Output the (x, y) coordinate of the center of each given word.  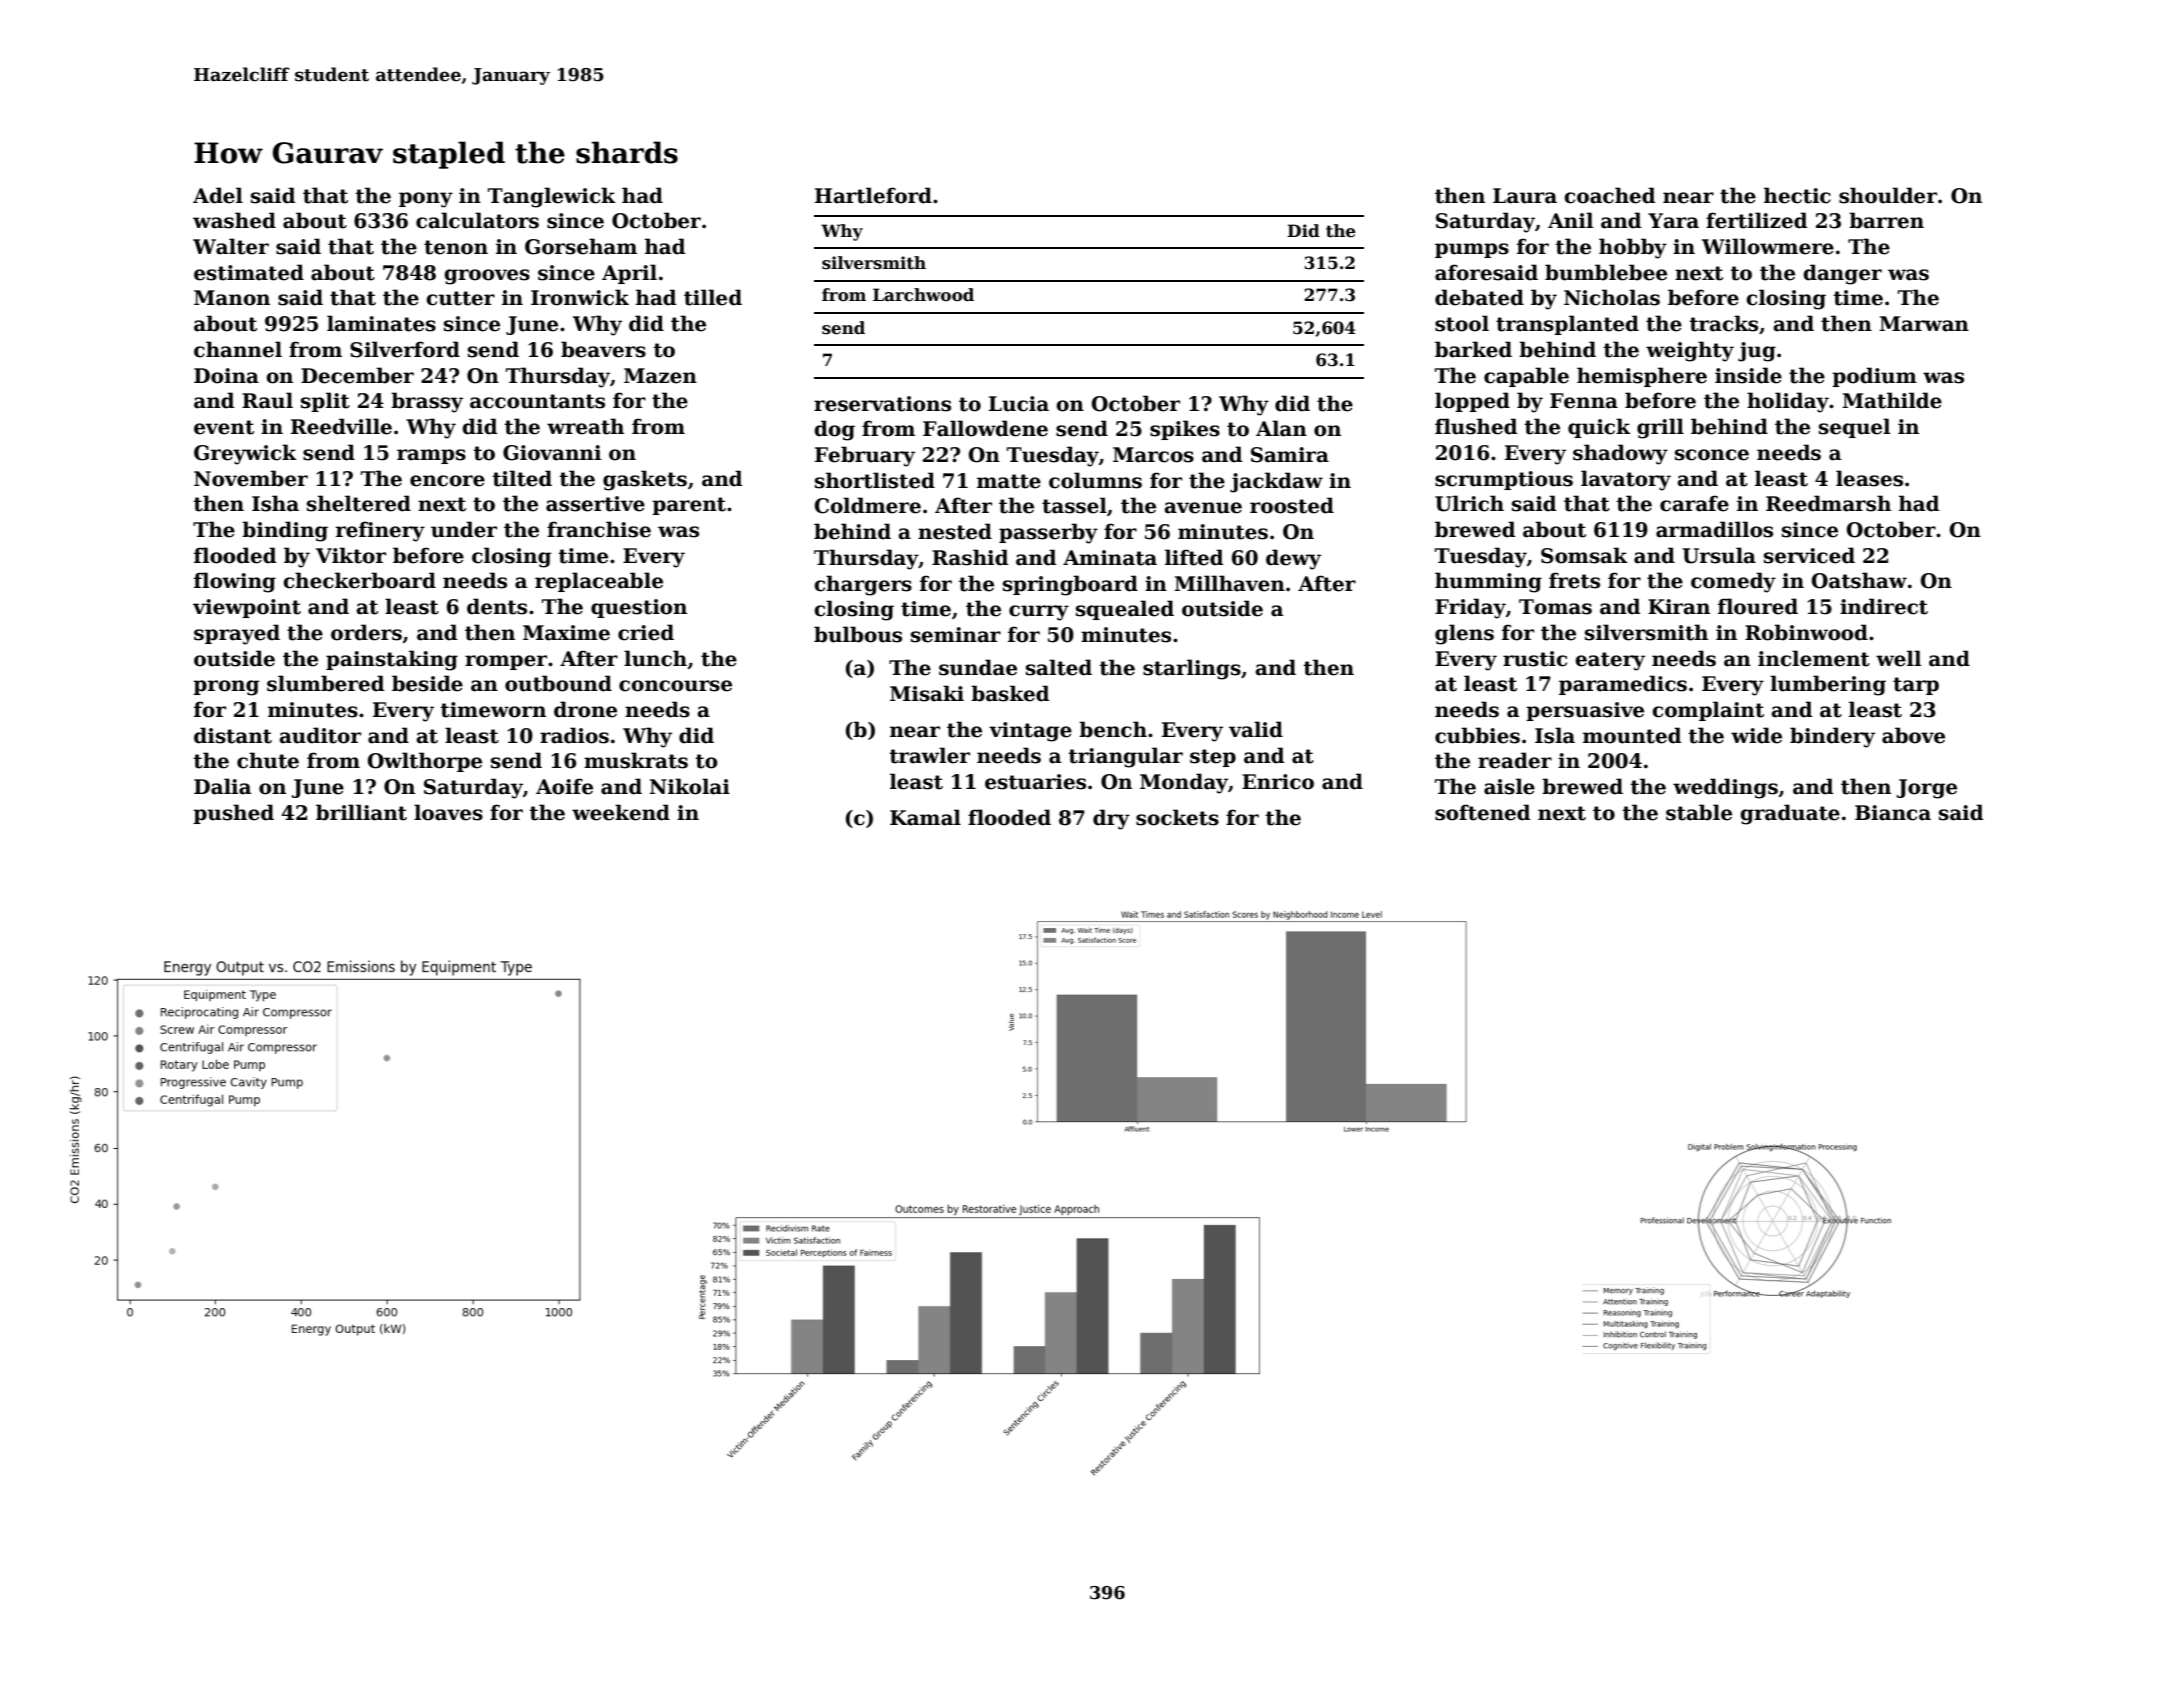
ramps (431, 456)
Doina (226, 376)
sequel (1854, 428)
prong (226, 688)
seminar (956, 635)
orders (366, 632)
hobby (1633, 248)
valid (1256, 729)
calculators (477, 220)
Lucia (1019, 404)
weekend (621, 812)
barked (1473, 349)
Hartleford (873, 195)
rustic (1535, 659)
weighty (1690, 351)
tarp (1916, 686)
